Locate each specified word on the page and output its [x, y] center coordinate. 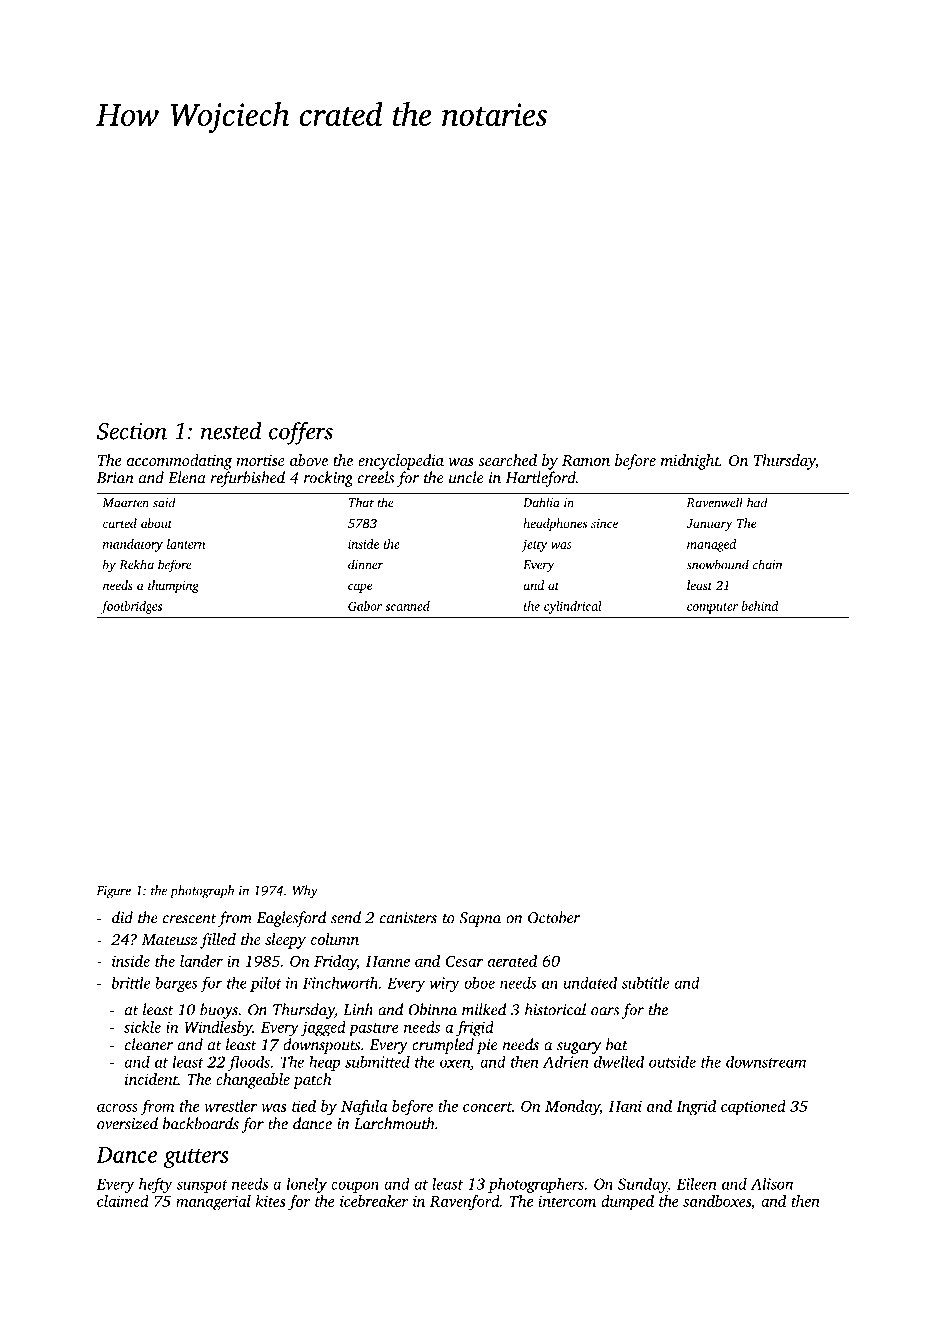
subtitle [645, 983]
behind [760, 606]
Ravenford [465, 1203]
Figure [114, 892]
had [757, 502]
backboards [201, 1123]
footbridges [131, 607]
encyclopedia [401, 462]
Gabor [365, 606]
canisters [408, 918]
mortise [260, 460]
